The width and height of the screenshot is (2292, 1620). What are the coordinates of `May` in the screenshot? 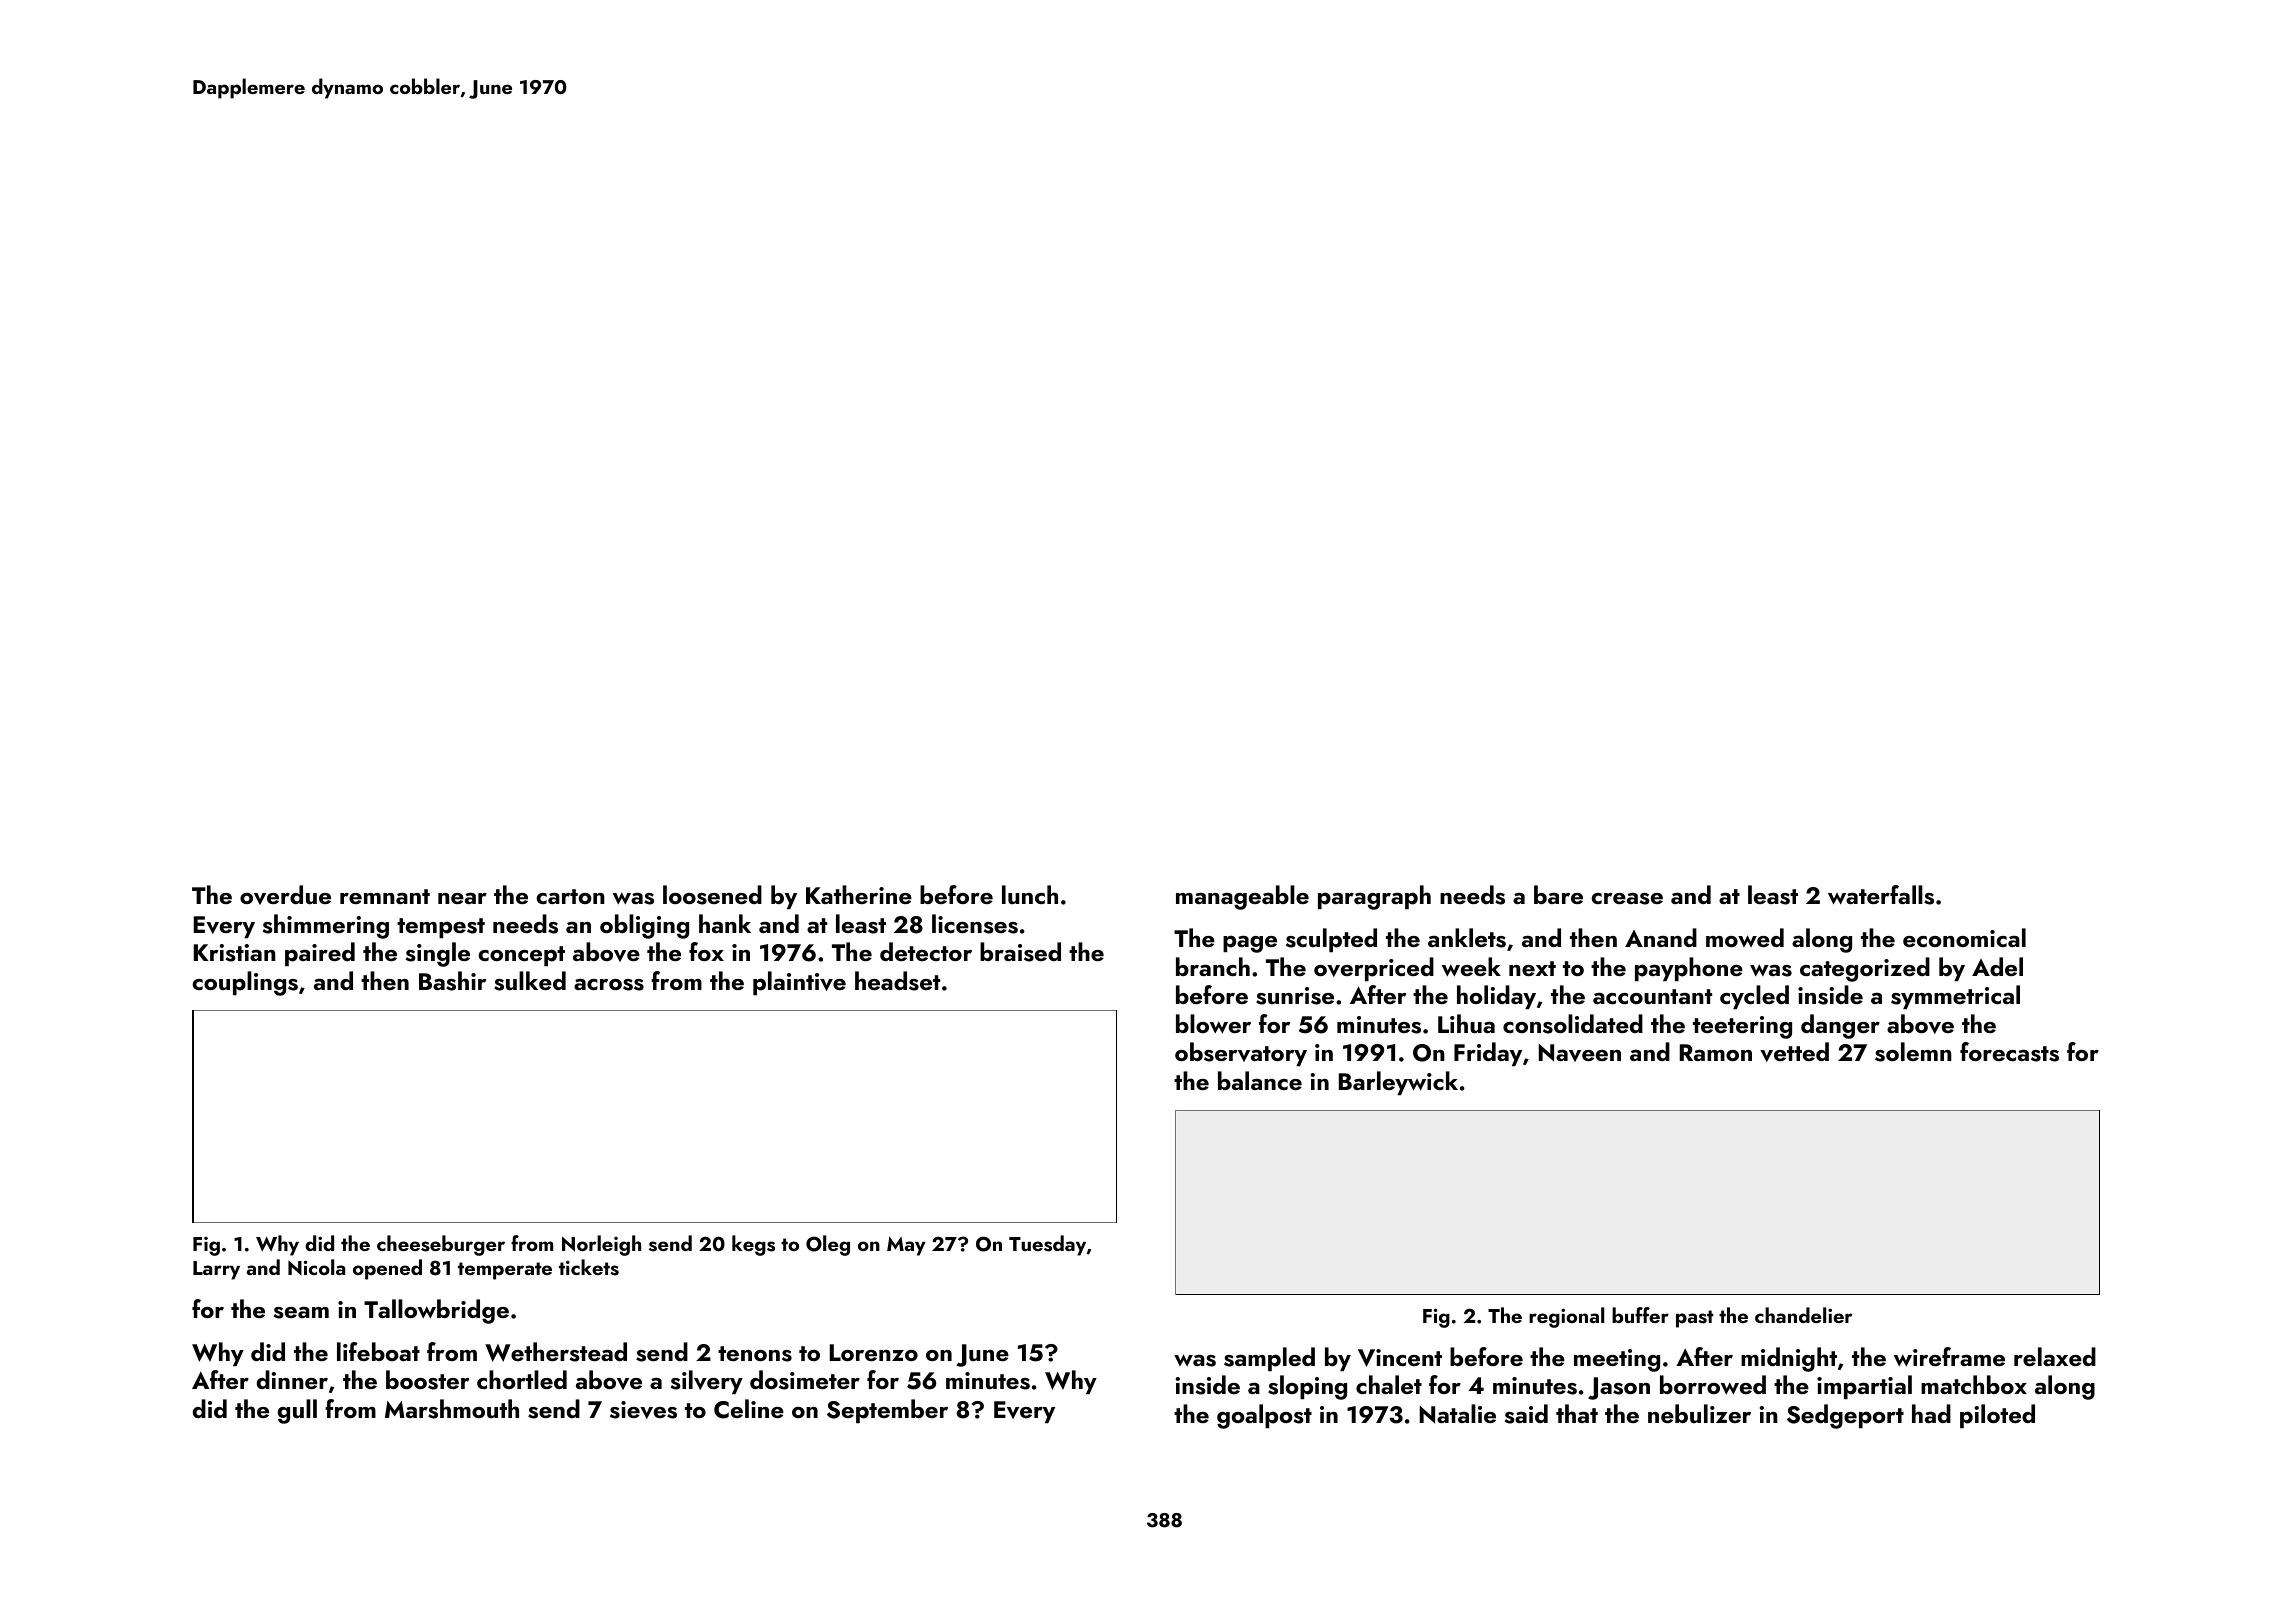 It's located at (906, 1246).
